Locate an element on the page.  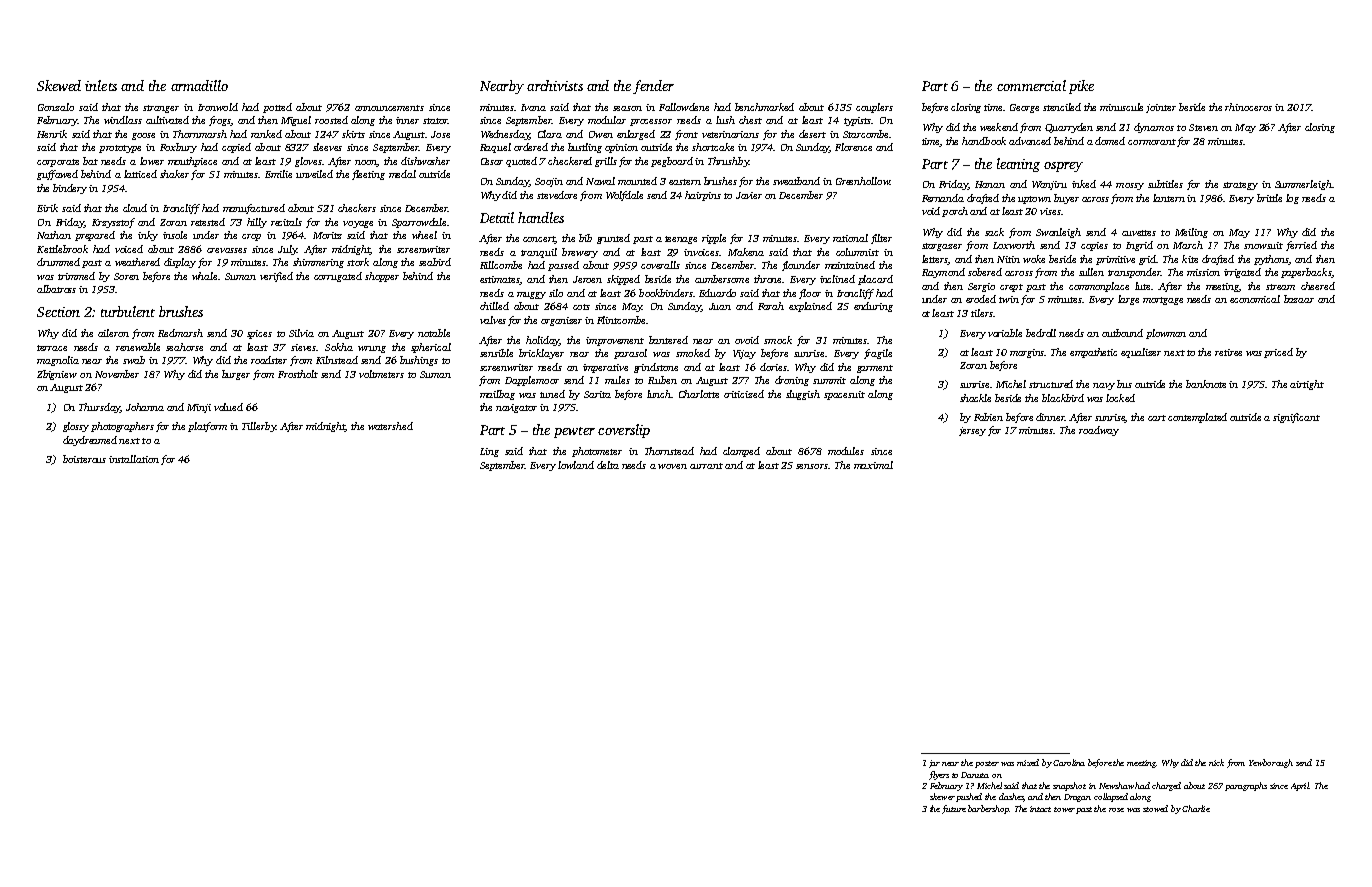
Yewborough is located at coordinates (1271, 763).
